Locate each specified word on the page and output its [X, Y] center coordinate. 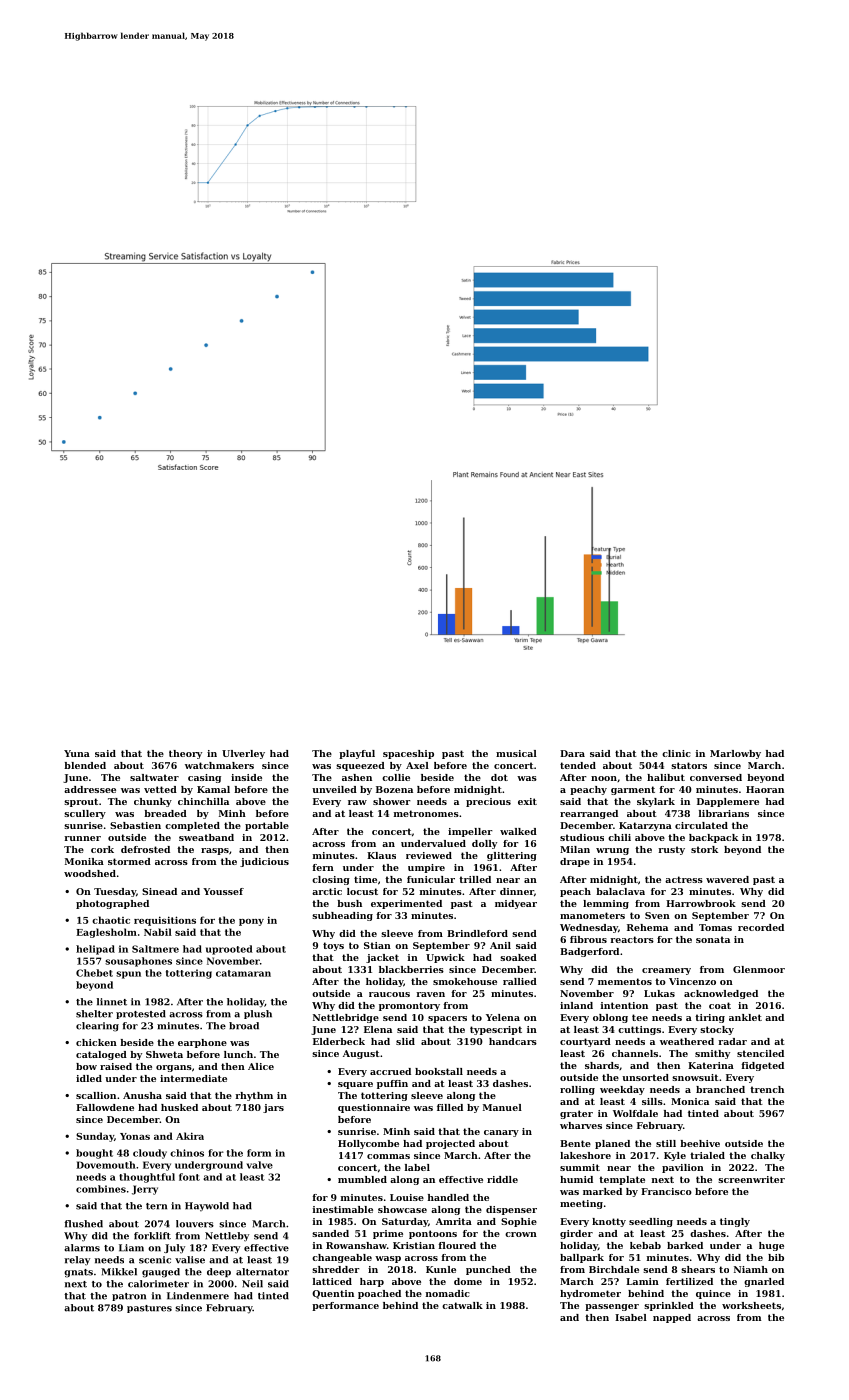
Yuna [77, 753]
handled [448, 1197]
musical [516, 753]
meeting [581, 1204]
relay [77, 1261]
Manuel [502, 1107]
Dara [572, 753]
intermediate [193, 1078]
